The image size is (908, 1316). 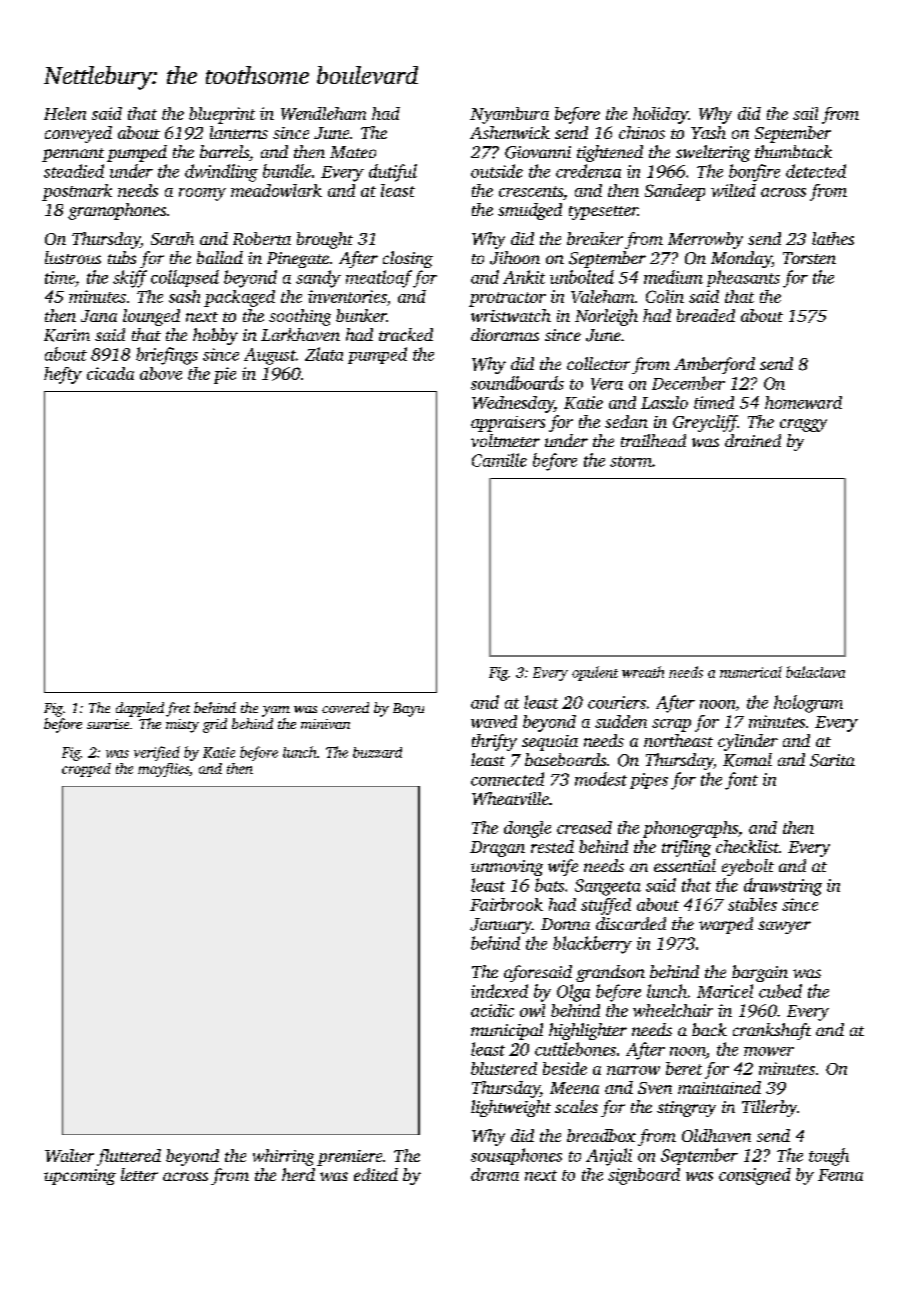 I want to click on Fenna, so click(x=840, y=1175).
